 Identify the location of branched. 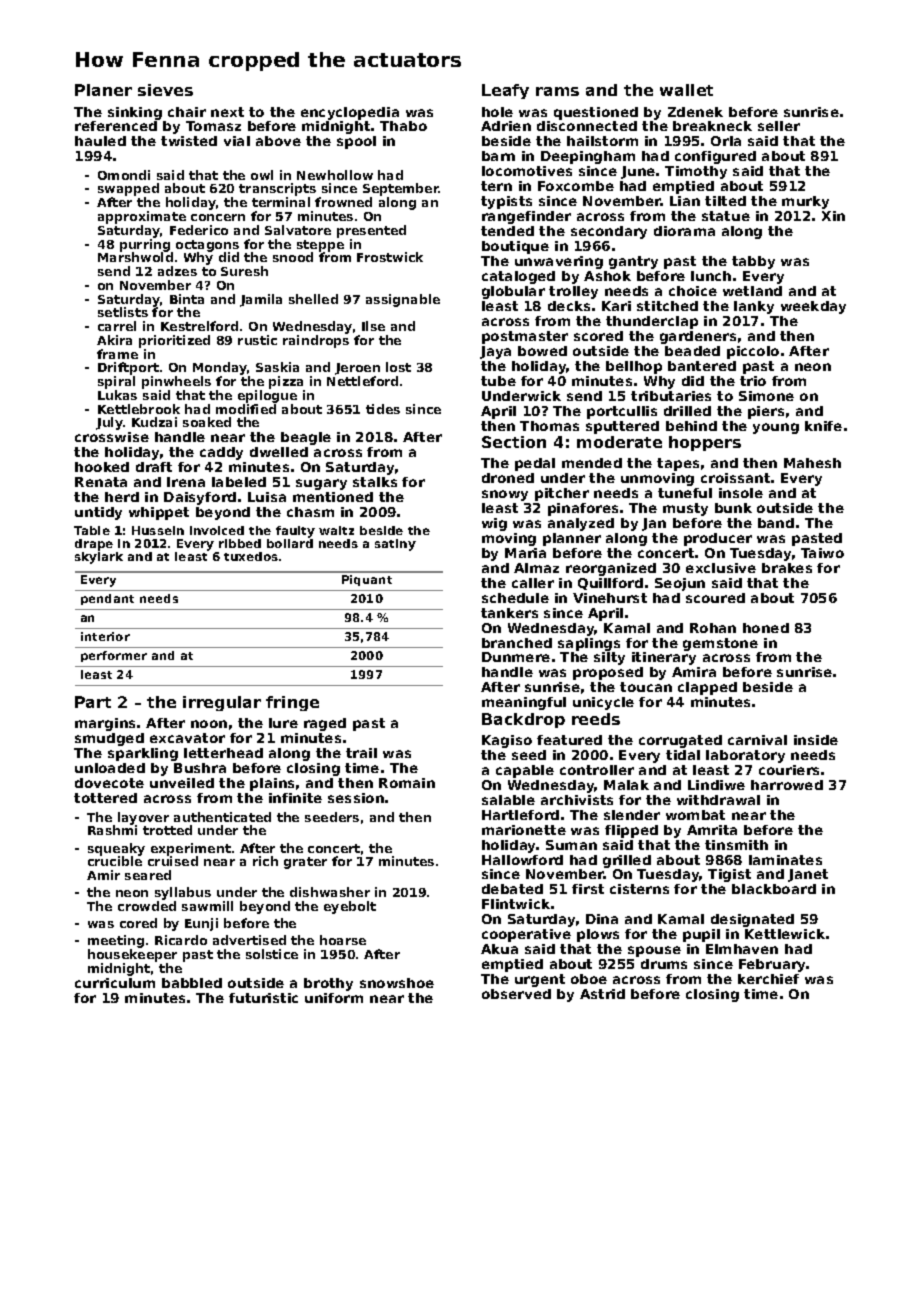
(517, 643).
